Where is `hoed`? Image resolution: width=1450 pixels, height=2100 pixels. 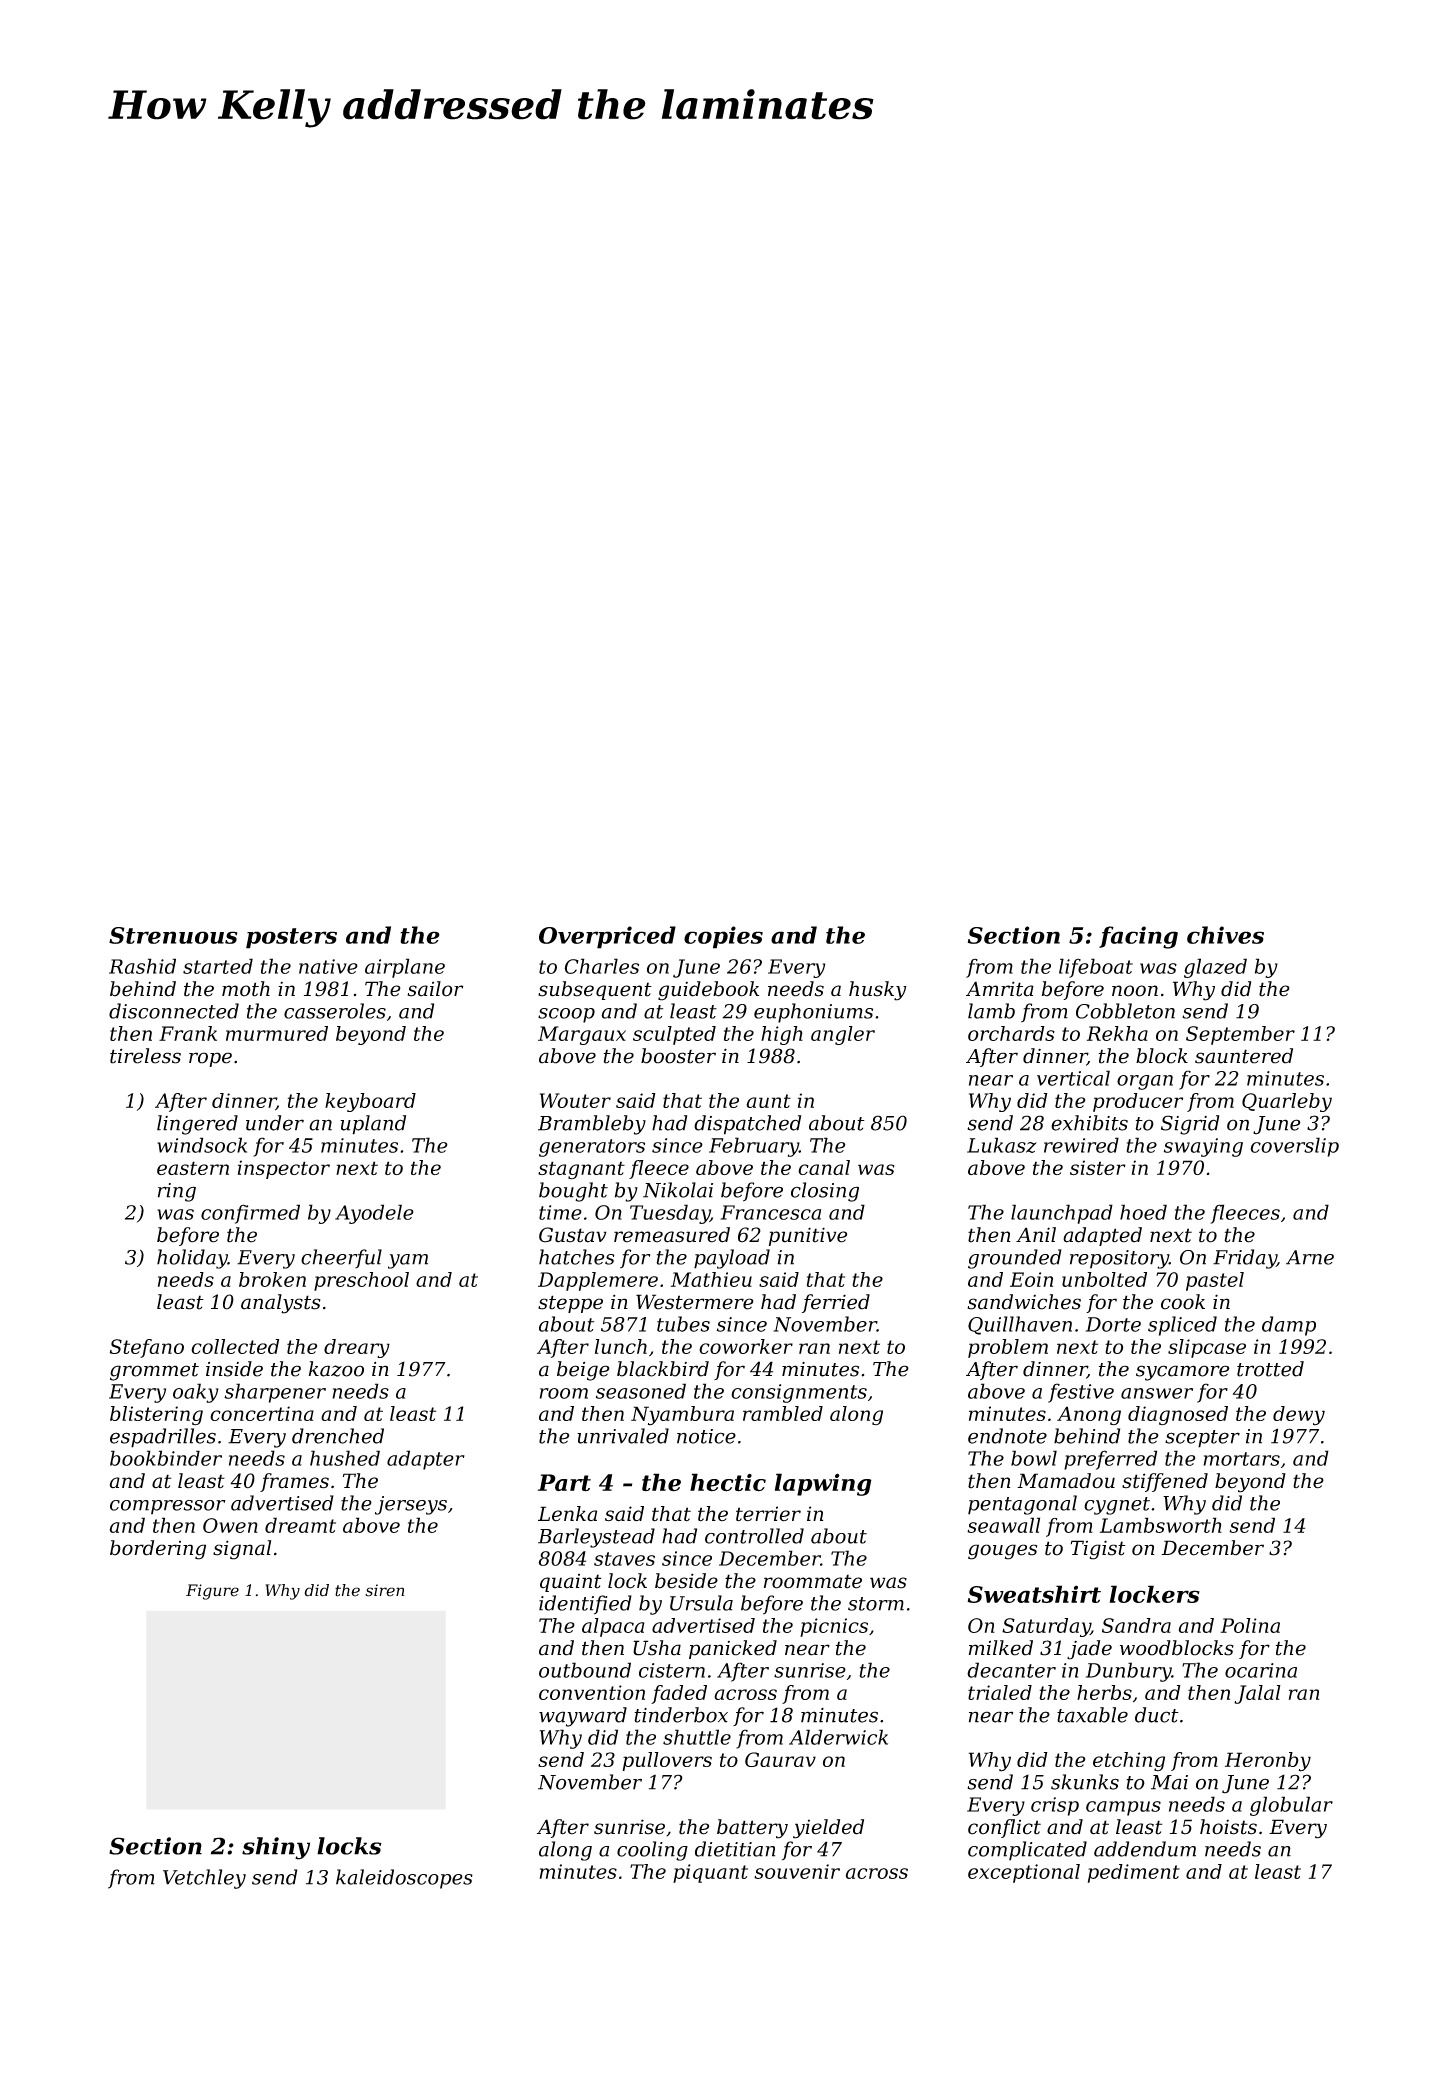
hoed is located at coordinates (1143, 1212).
